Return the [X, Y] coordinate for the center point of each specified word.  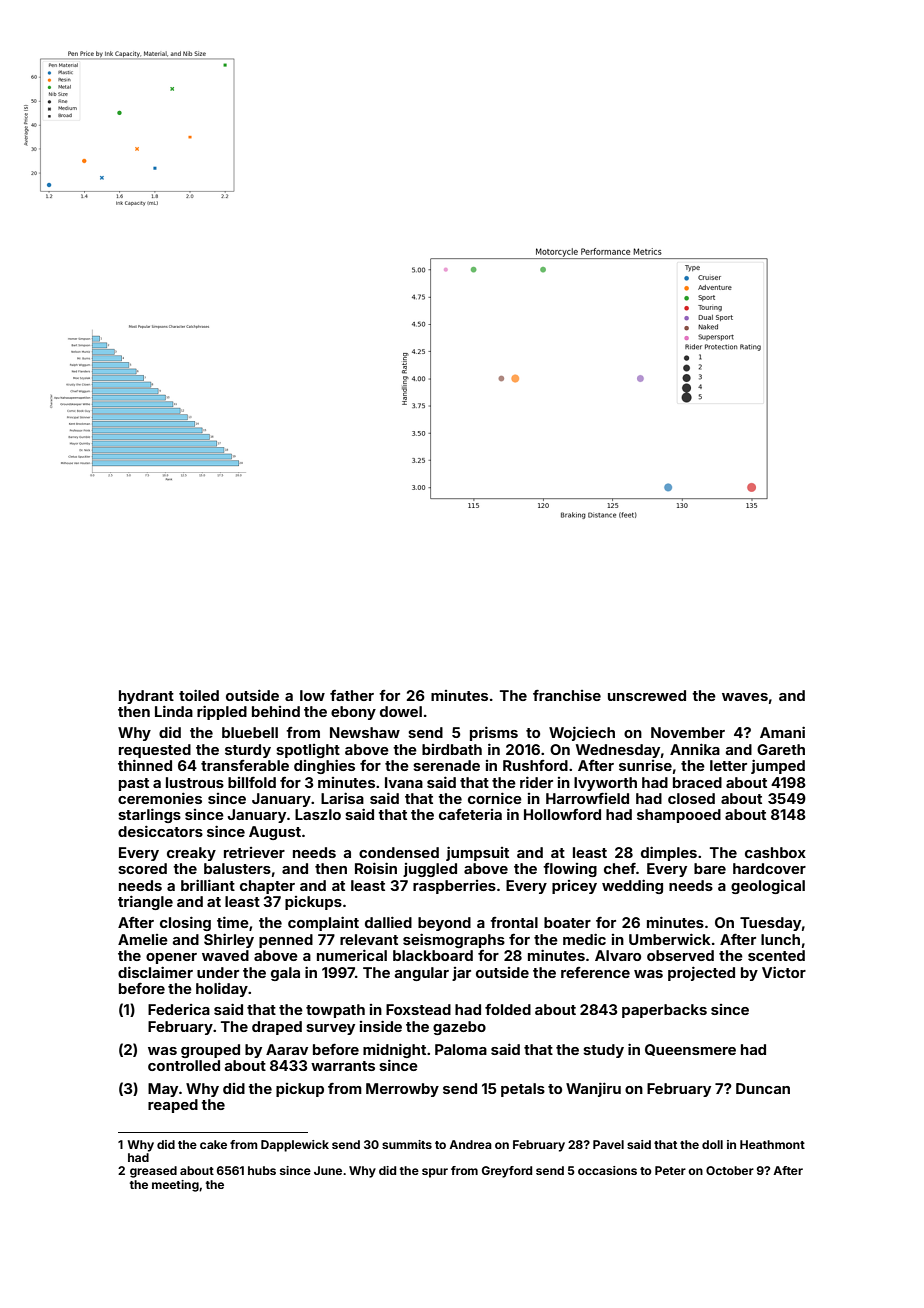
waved [225, 955]
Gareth [781, 749]
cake [213, 1144]
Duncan [763, 1088]
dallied [388, 922]
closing [185, 923]
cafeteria [470, 814]
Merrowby [402, 1090]
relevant [369, 939]
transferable [245, 765]
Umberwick [670, 939]
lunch [780, 939]
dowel [401, 711]
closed [691, 798]
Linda [174, 711]
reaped [173, 1106]
